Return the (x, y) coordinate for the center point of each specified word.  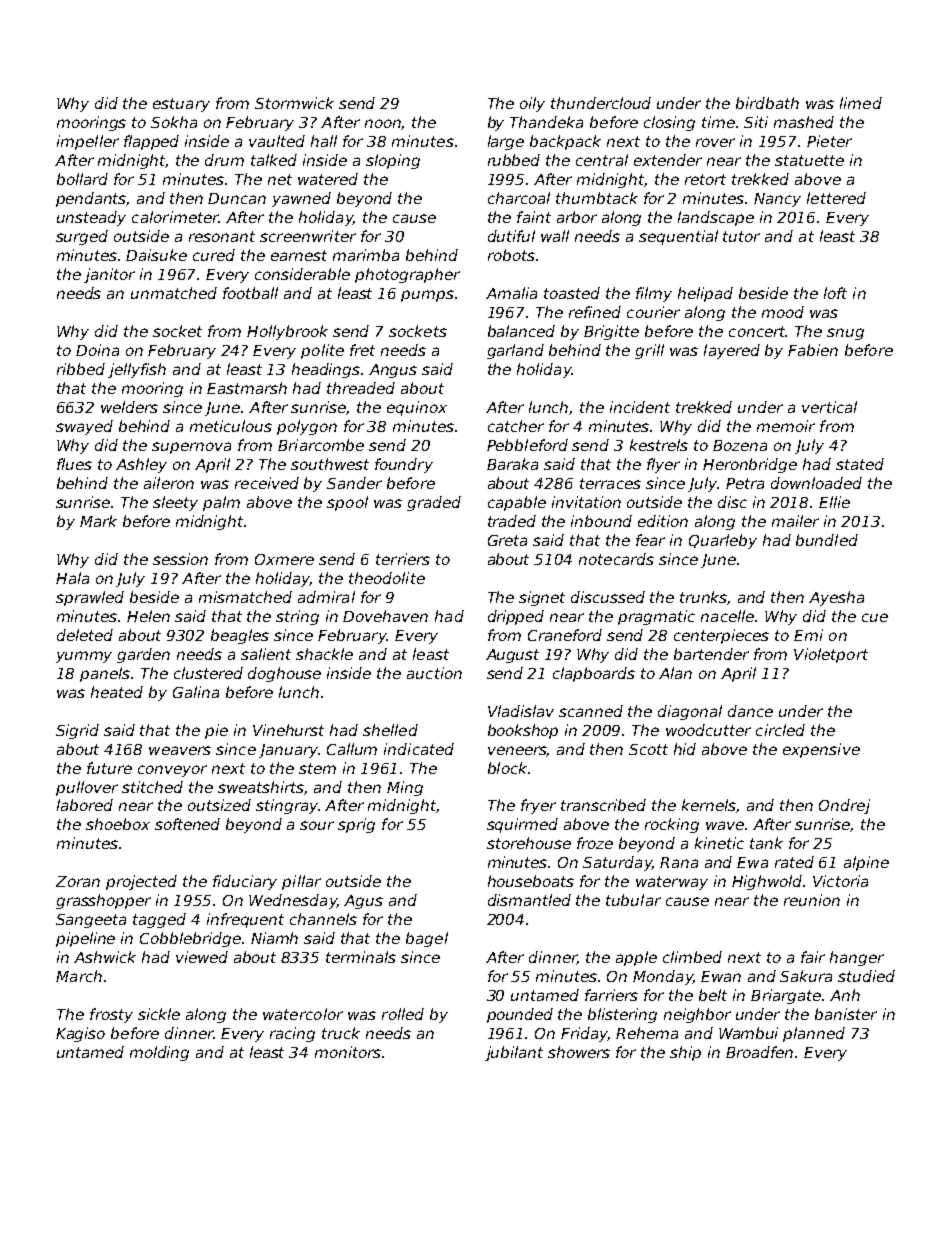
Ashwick (105, 957)
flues (74, 464)
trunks (704, 598)
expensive (821, 750)
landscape (716, 218)
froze (595, 843)
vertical (829, 407)
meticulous (231, 426)
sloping (393, 161)
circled (780, 730)
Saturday (617, 863)
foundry (404, 465)
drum (224, 160)
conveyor (172, 771)
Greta (507, 540)
